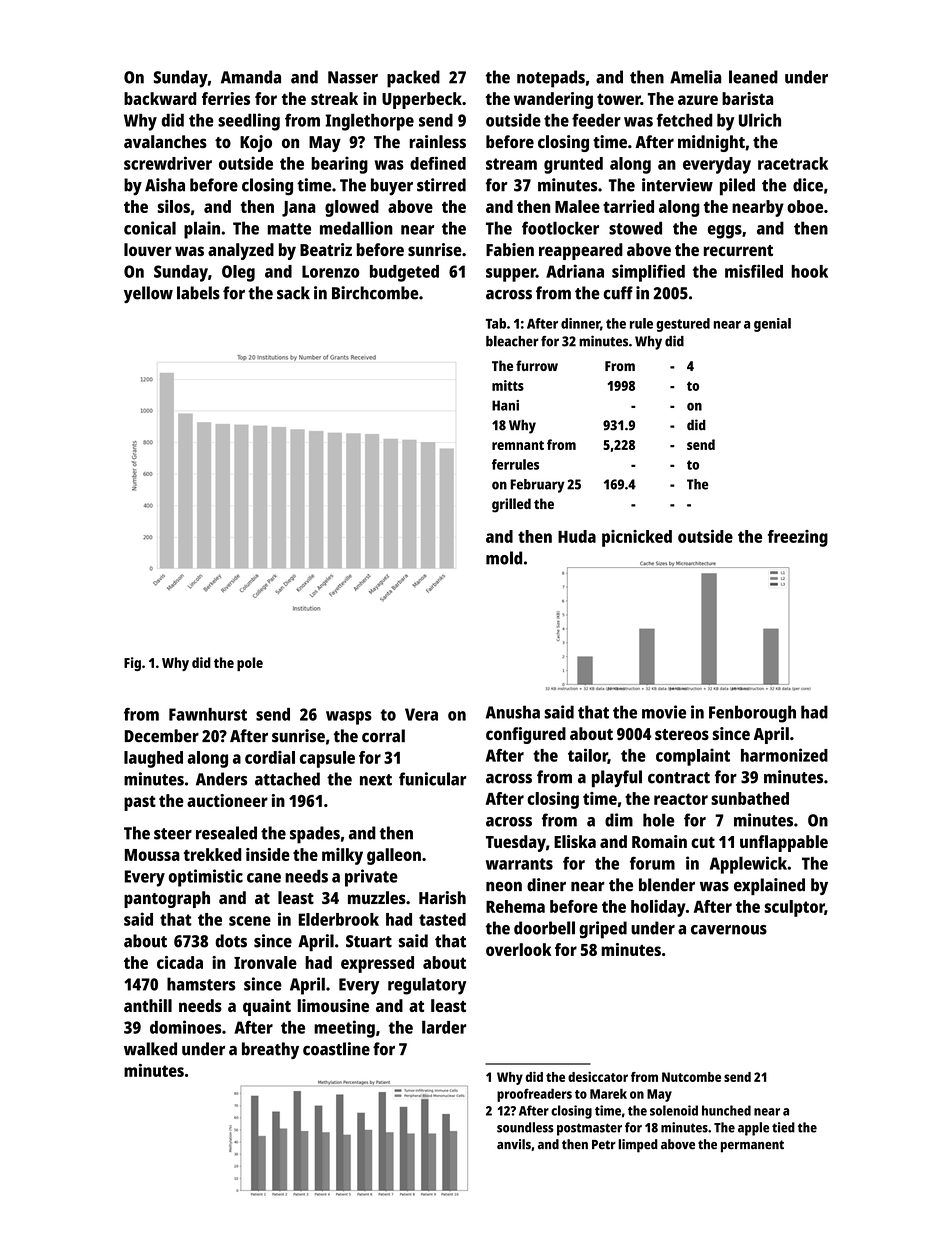  Describe the element at coordinates (250, 664) in the image. I see `pole` at that location.
